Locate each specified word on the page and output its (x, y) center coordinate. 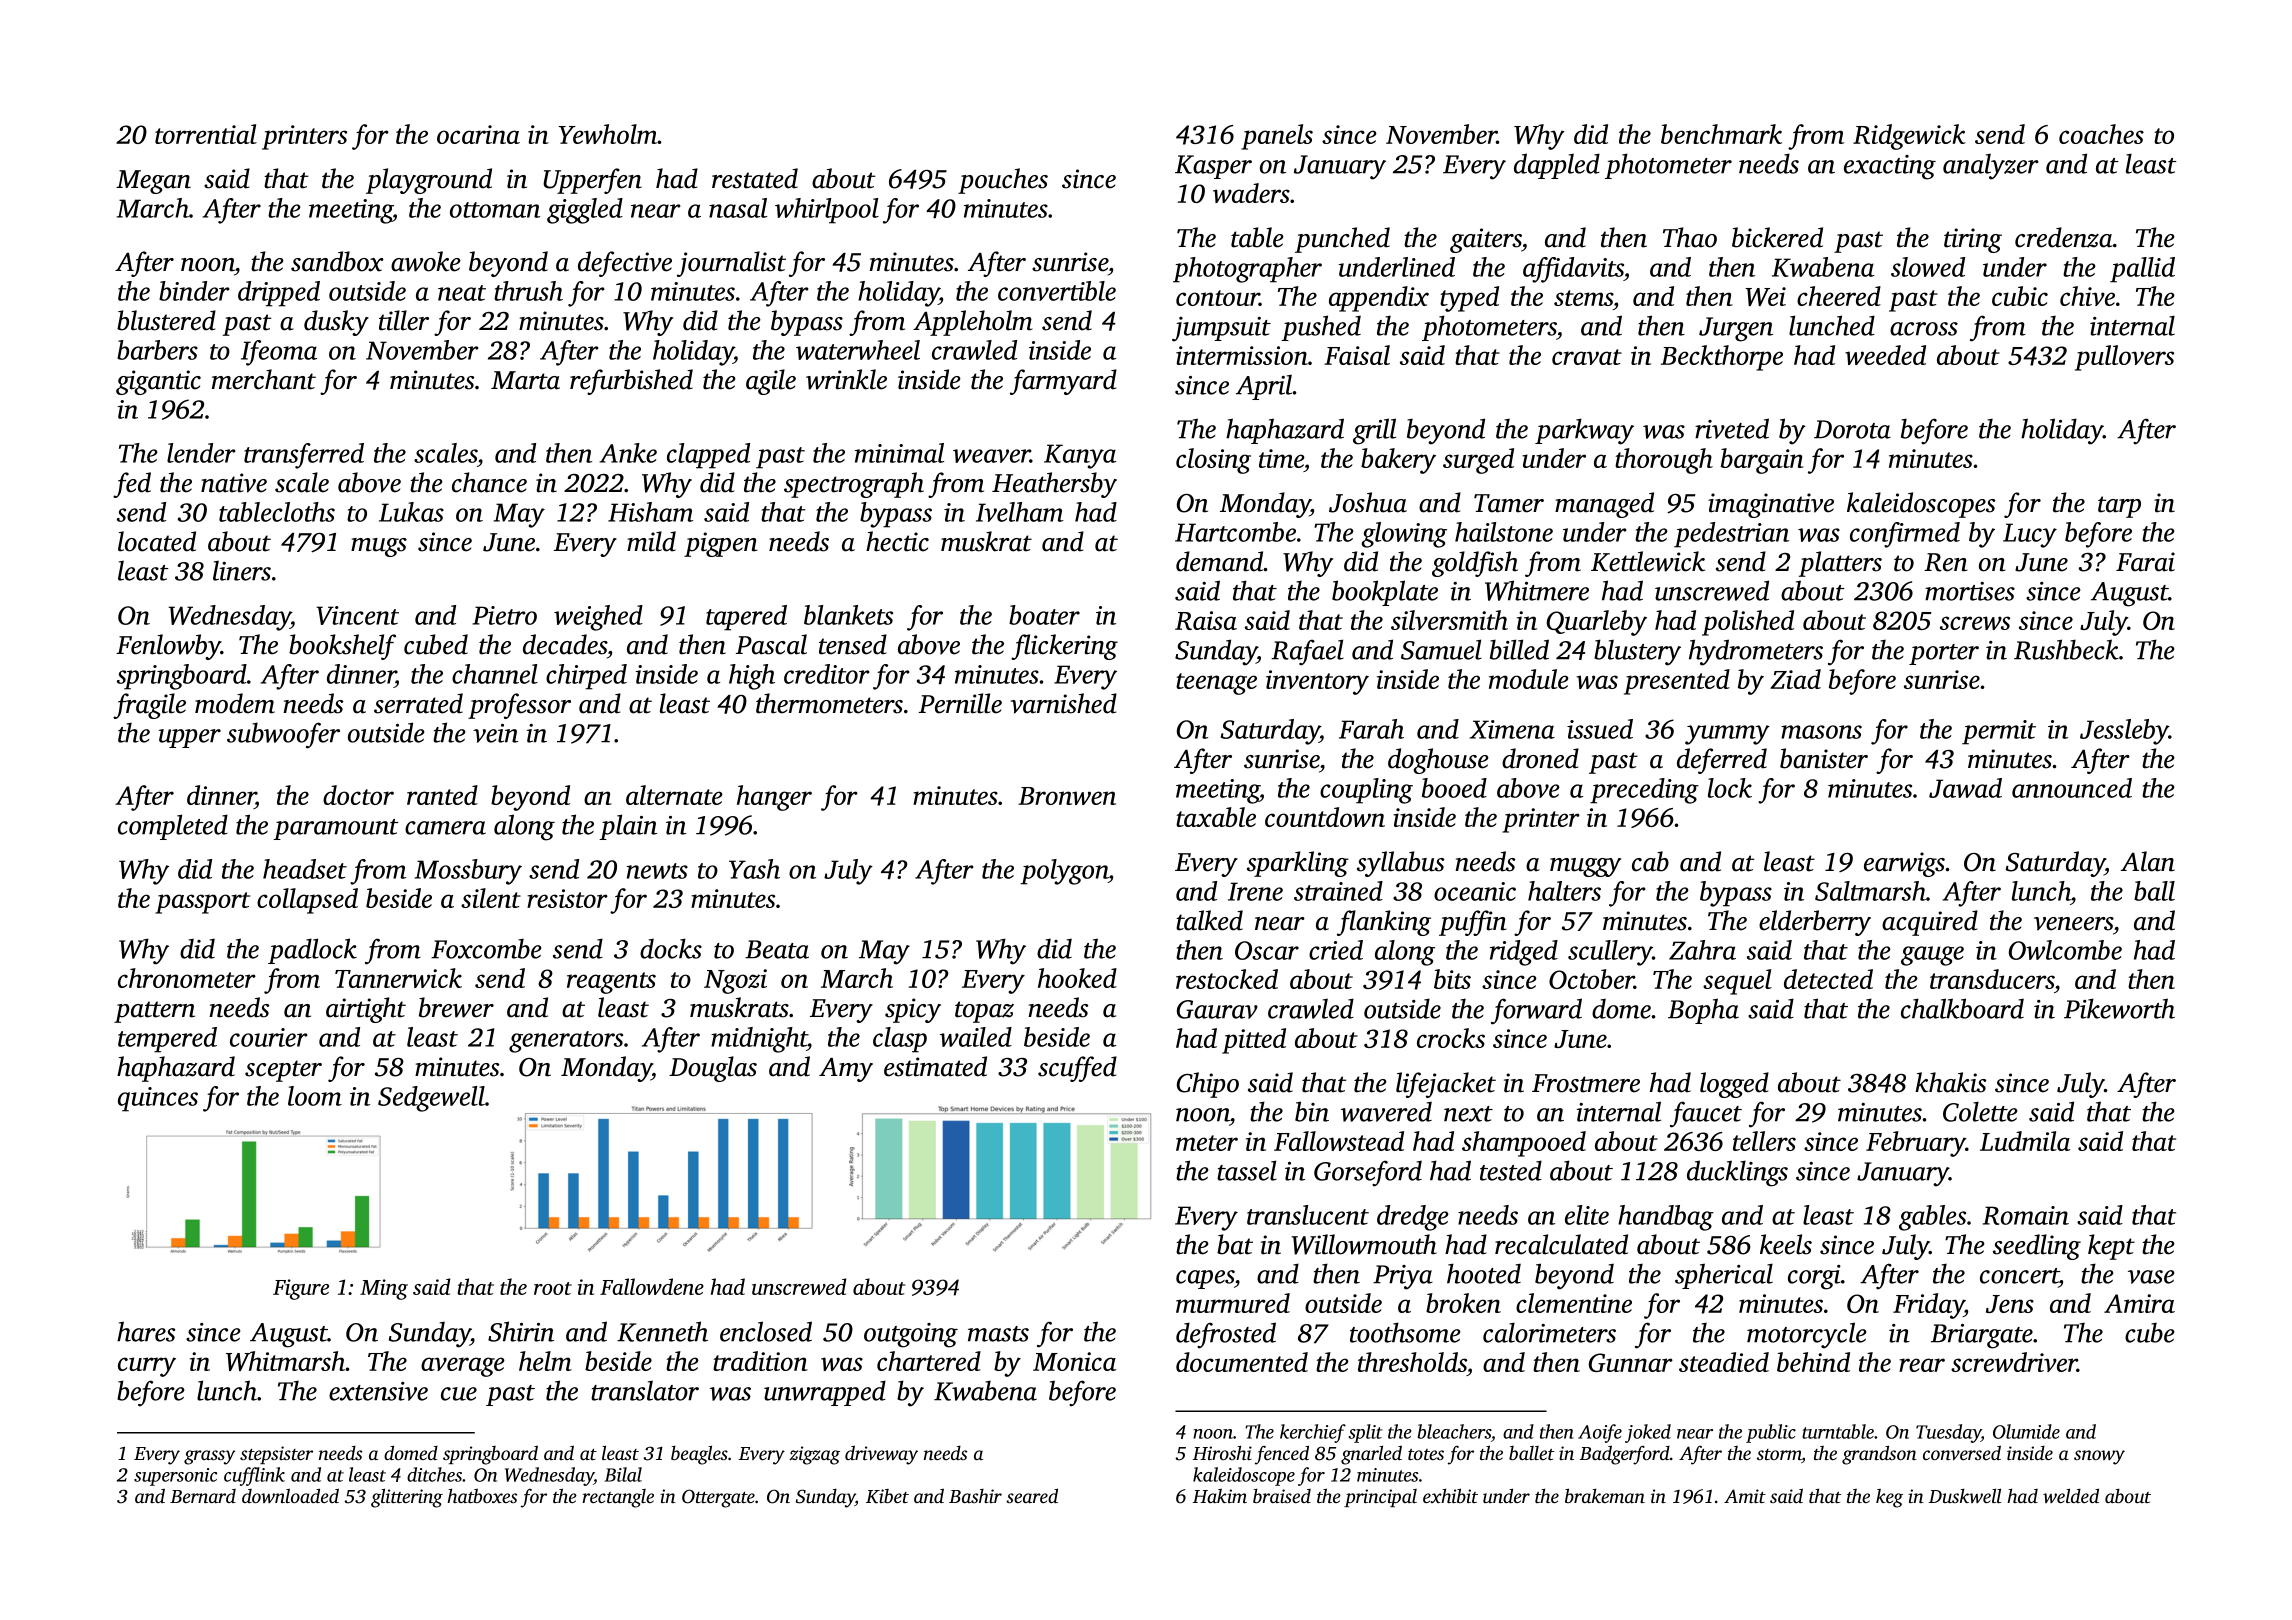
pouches (1003, 181)
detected (1828, 979)
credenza (2064, 237)
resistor (567, 898)
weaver (991, 456)
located (157, 541)
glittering (407, 1498)
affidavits (1573, 270)
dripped (279, 294)
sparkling (1298, 864)
